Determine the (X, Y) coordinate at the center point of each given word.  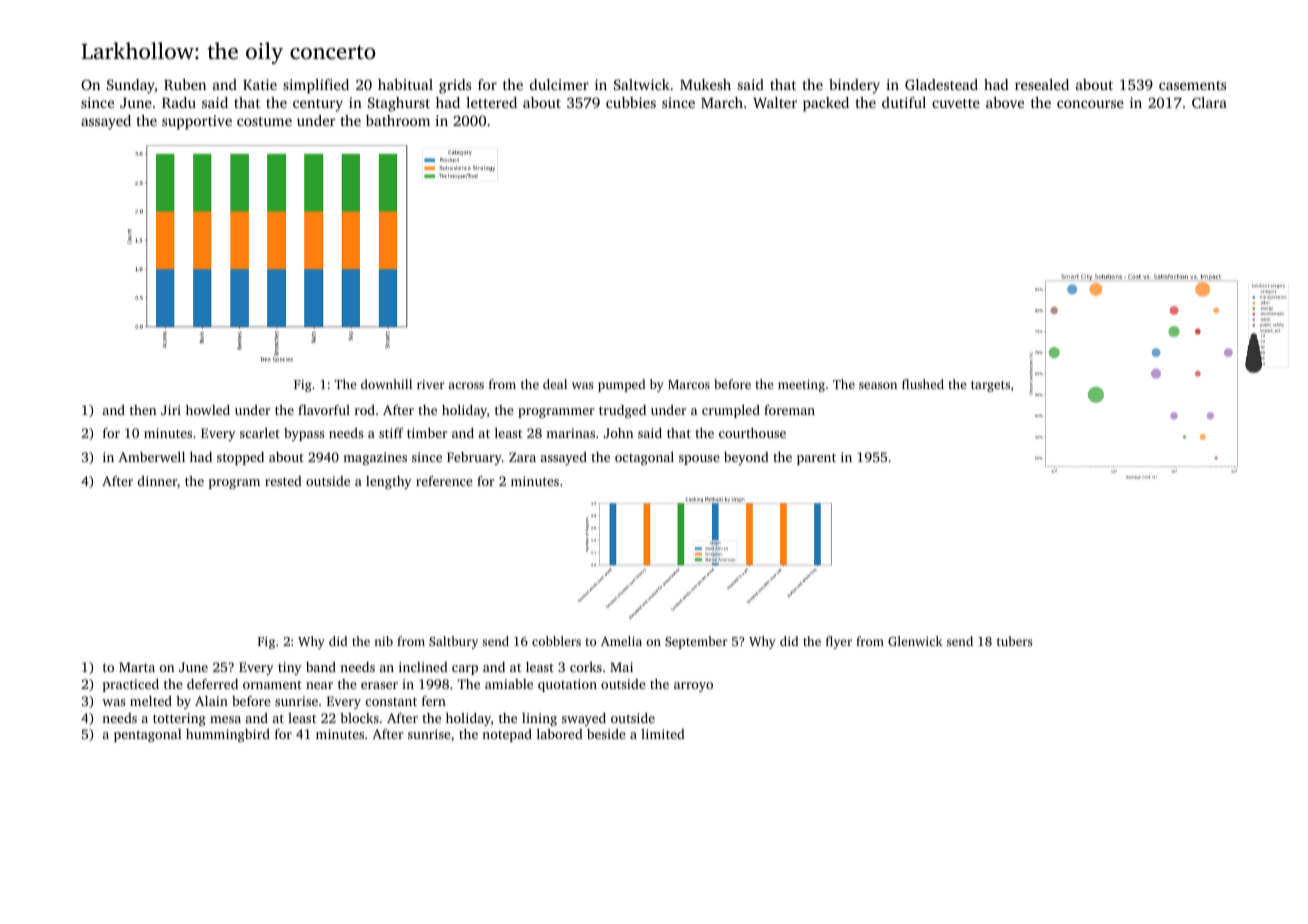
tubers (1015, 641)
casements (1192, 85)
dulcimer (559, 84)
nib (383, 641)
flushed (923, 384)
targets (990, 386)
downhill (386, 384)
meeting (801, 385)
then (143, 410)
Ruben (185, 84)
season (878, 385)
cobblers (556, 641)
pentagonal (148, 735)
